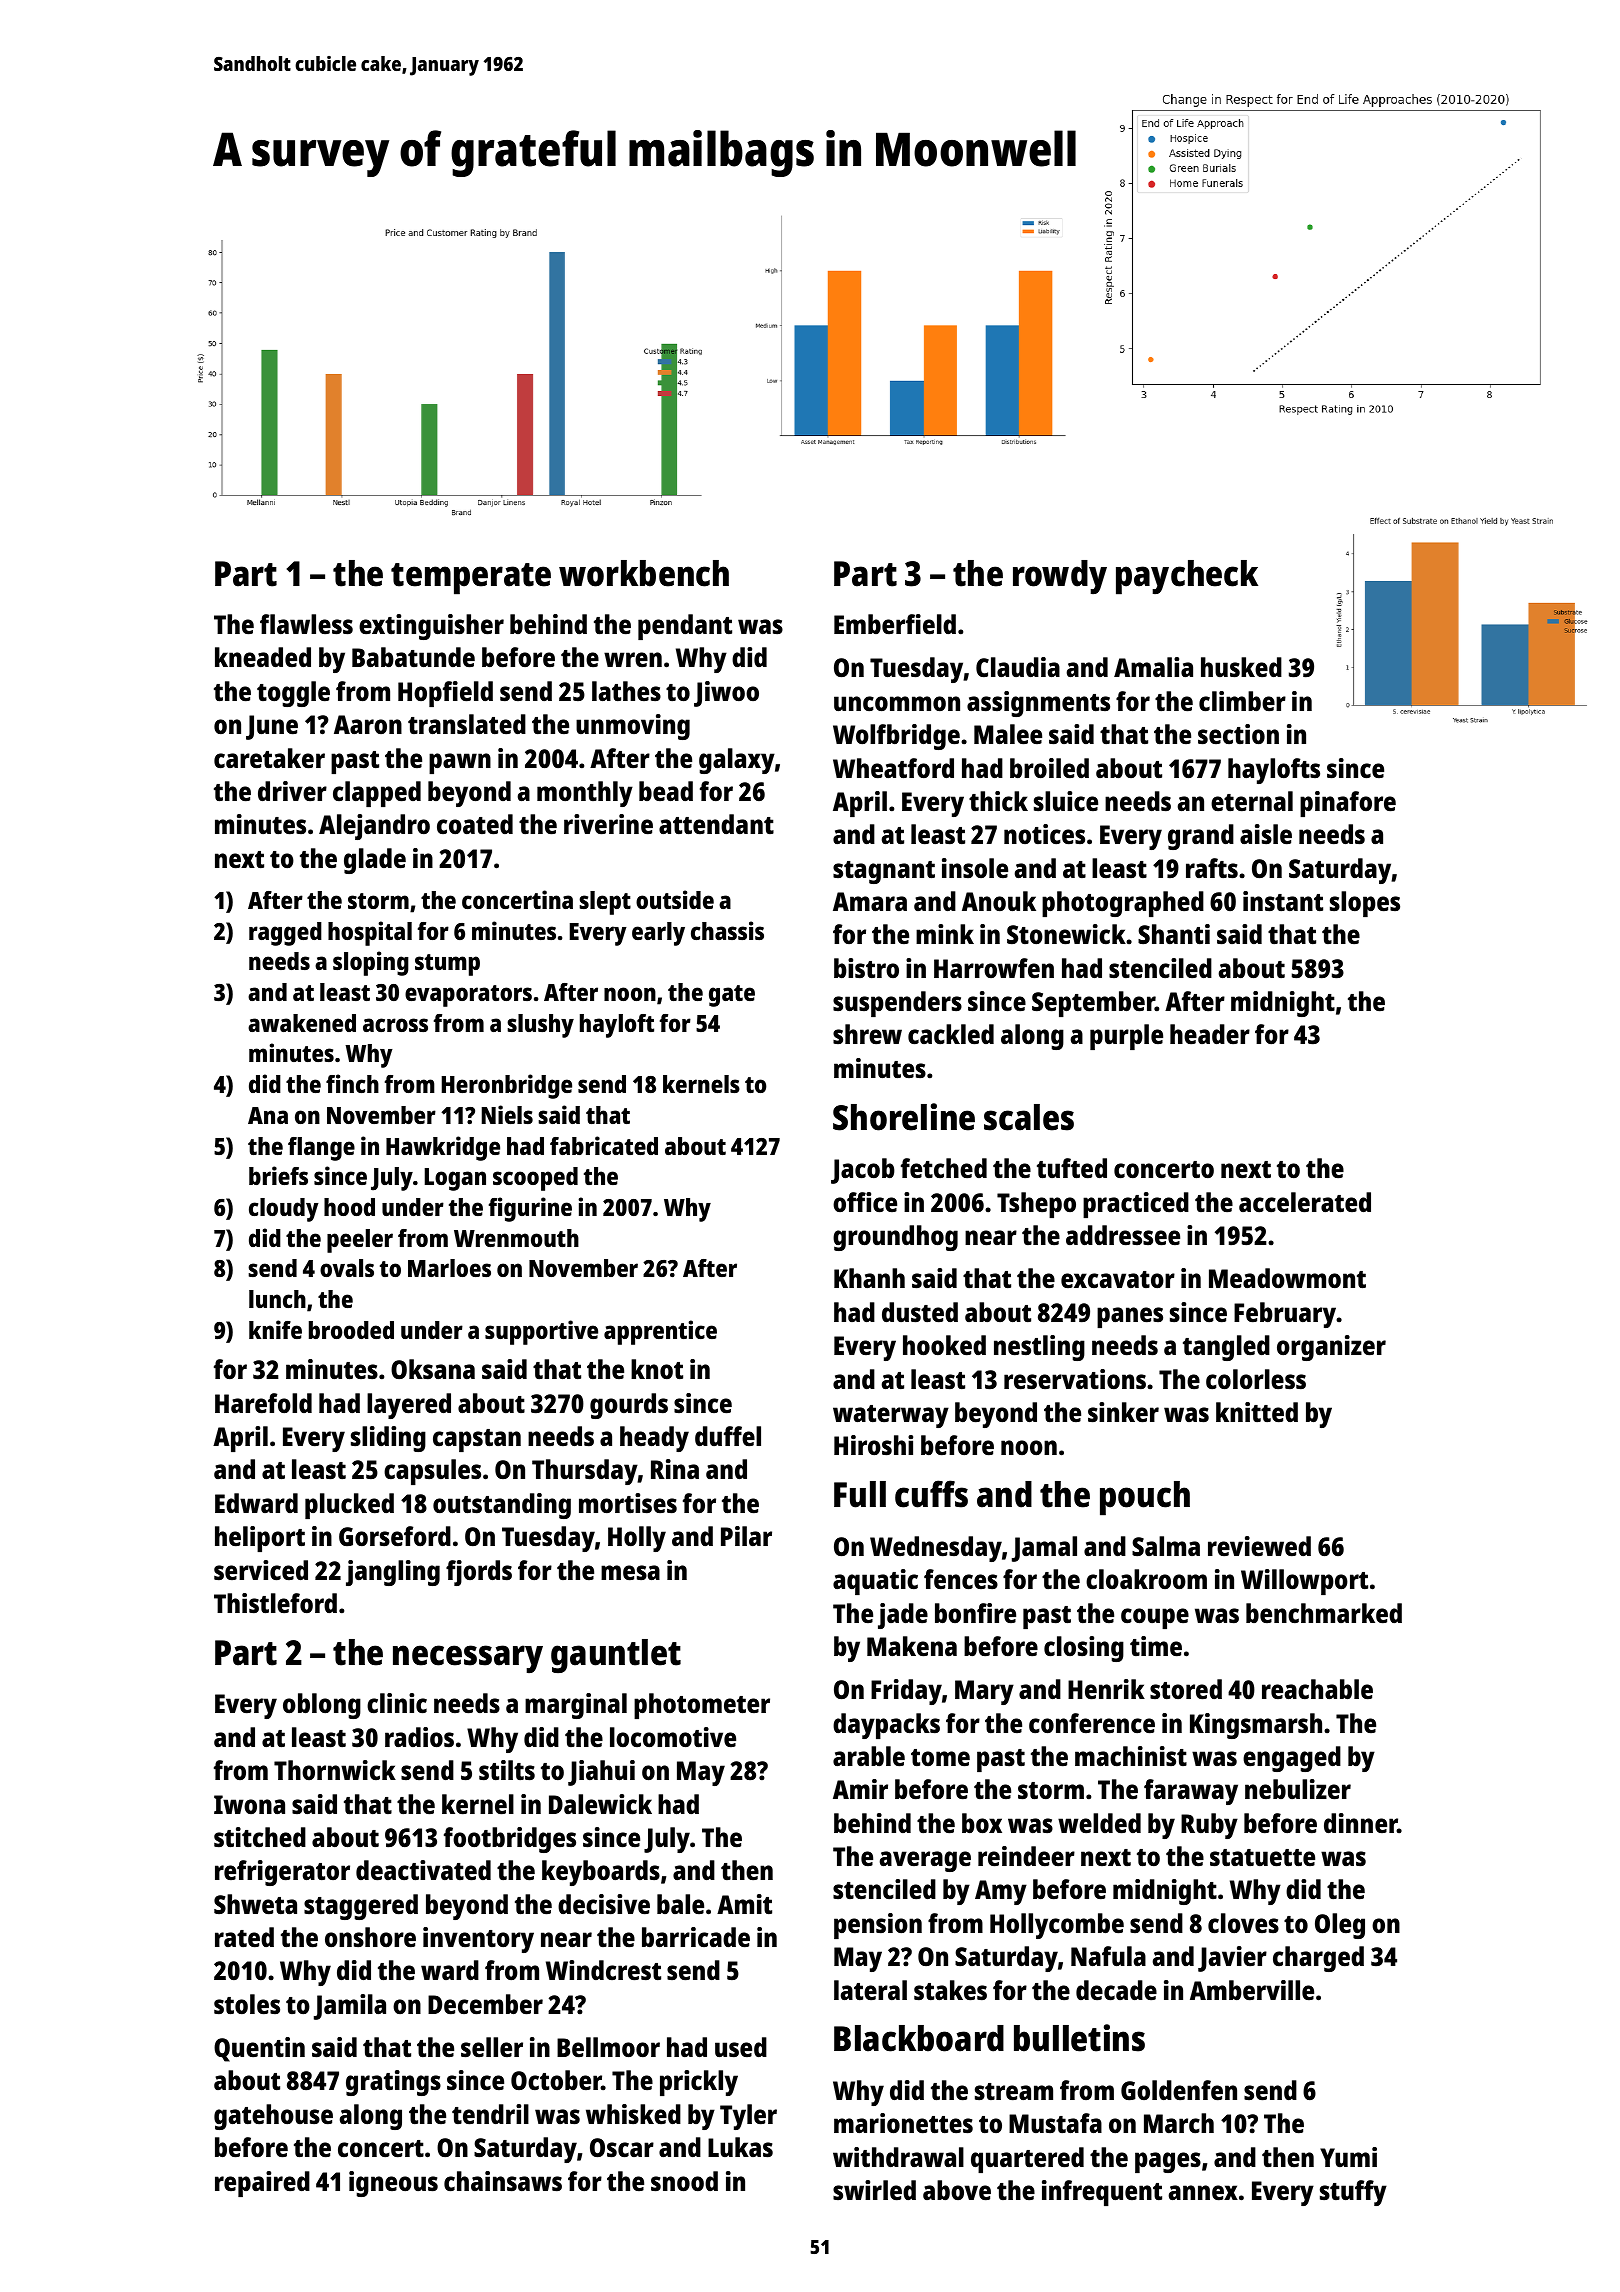 The image size is (1620, 2292). I want to click on fjords, so click(479, 1573).
